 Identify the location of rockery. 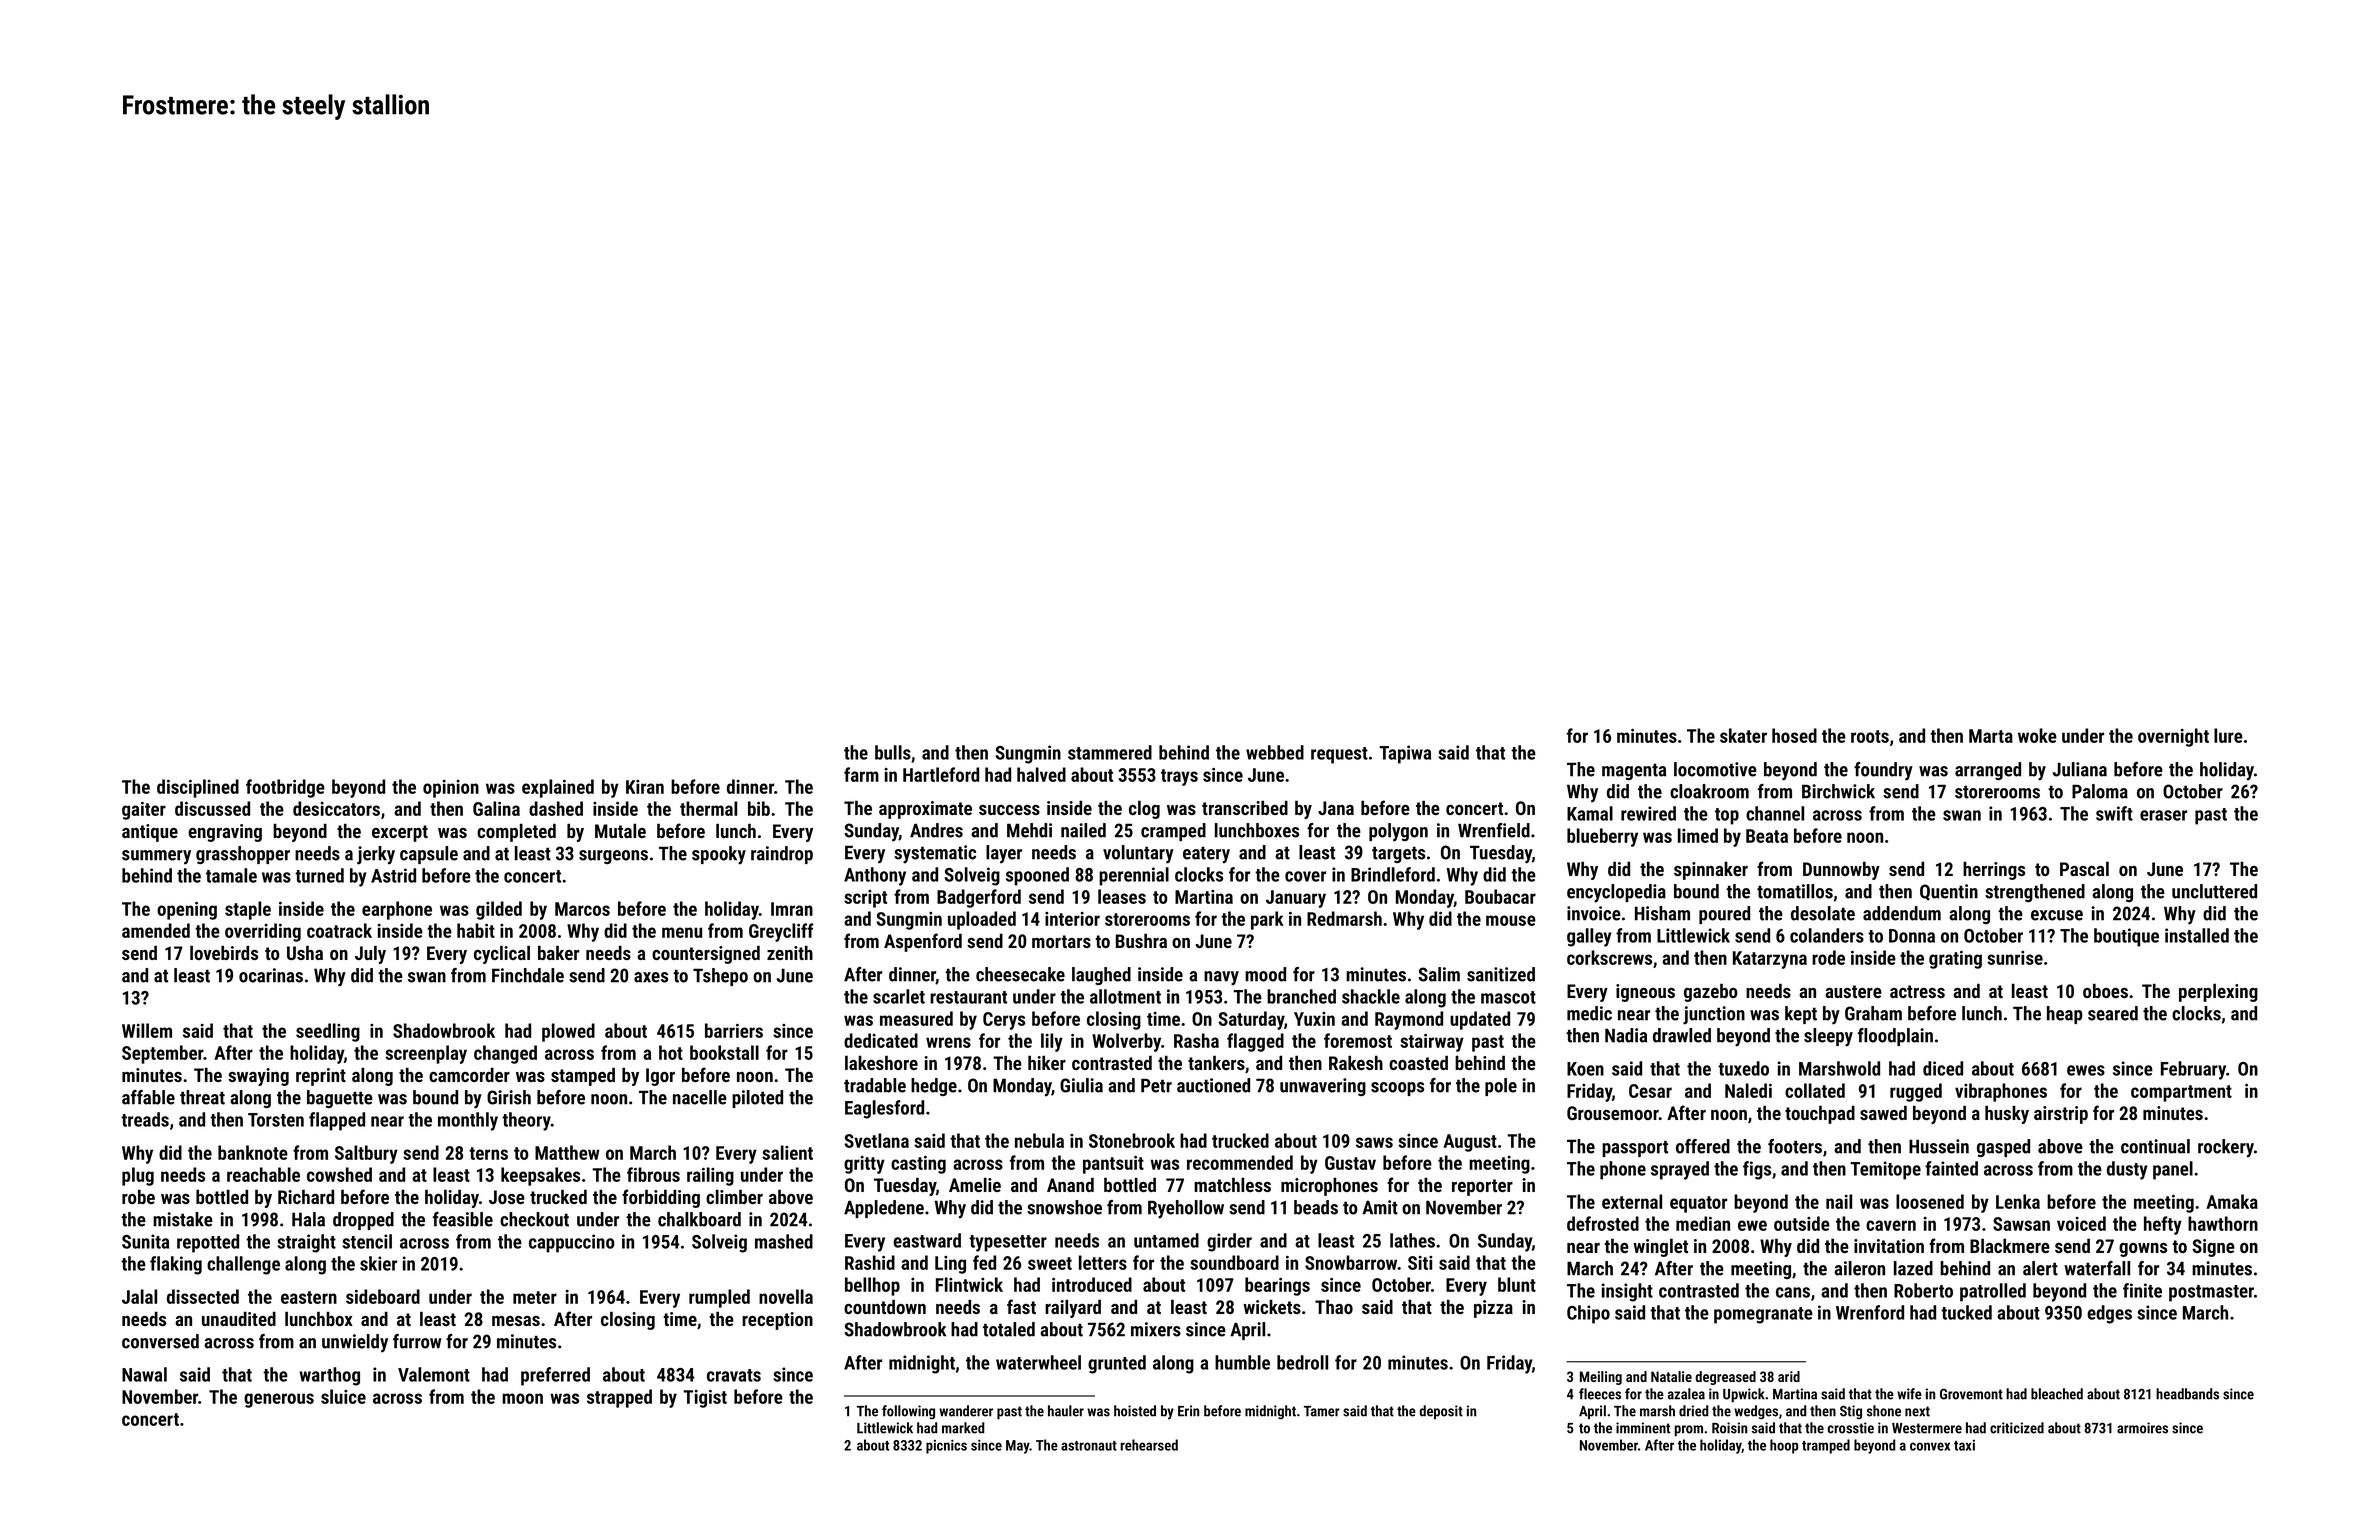
(2226, 1148).
